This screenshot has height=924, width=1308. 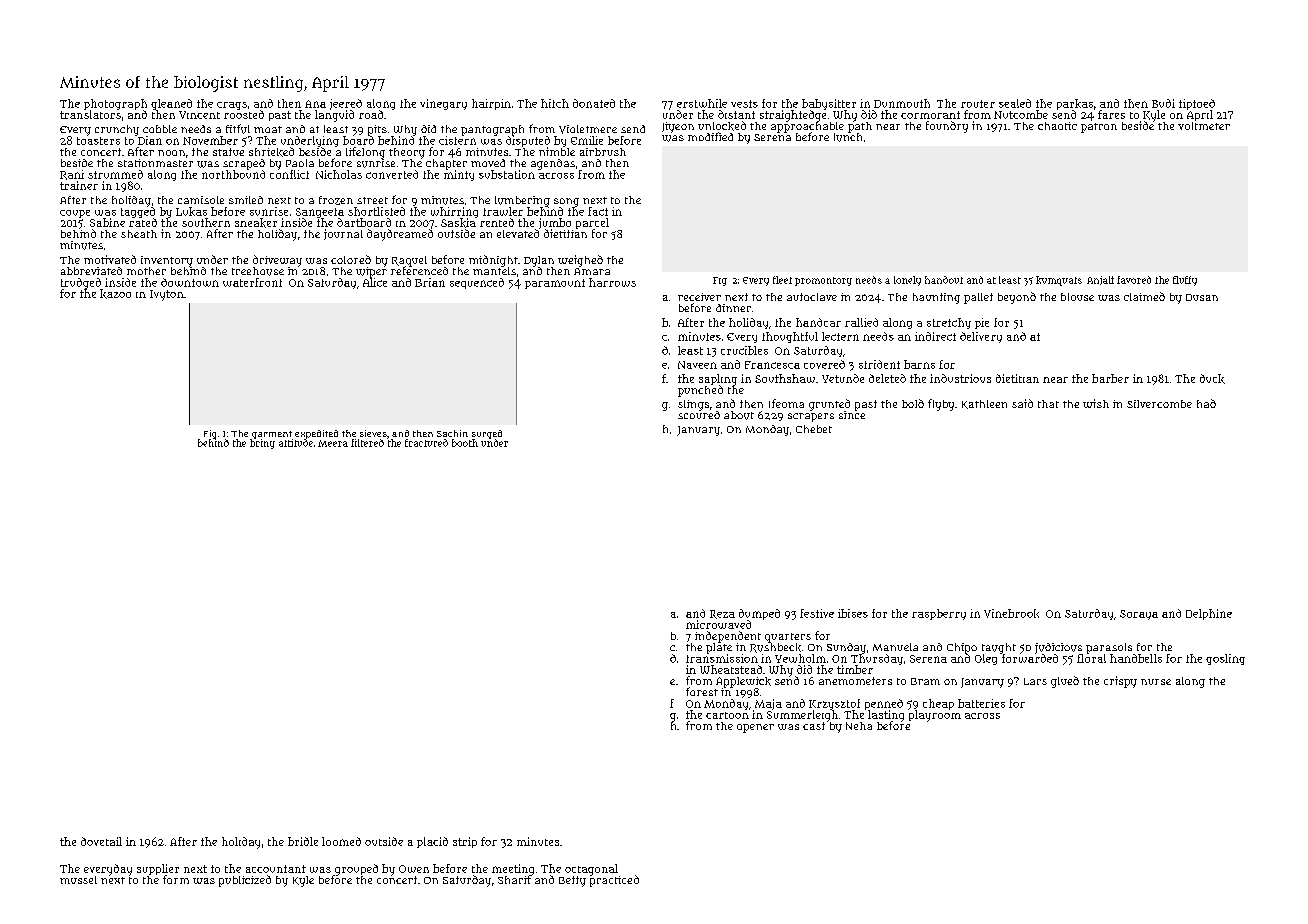 I want to click on Delphine, so click(x=1209, y=614).
